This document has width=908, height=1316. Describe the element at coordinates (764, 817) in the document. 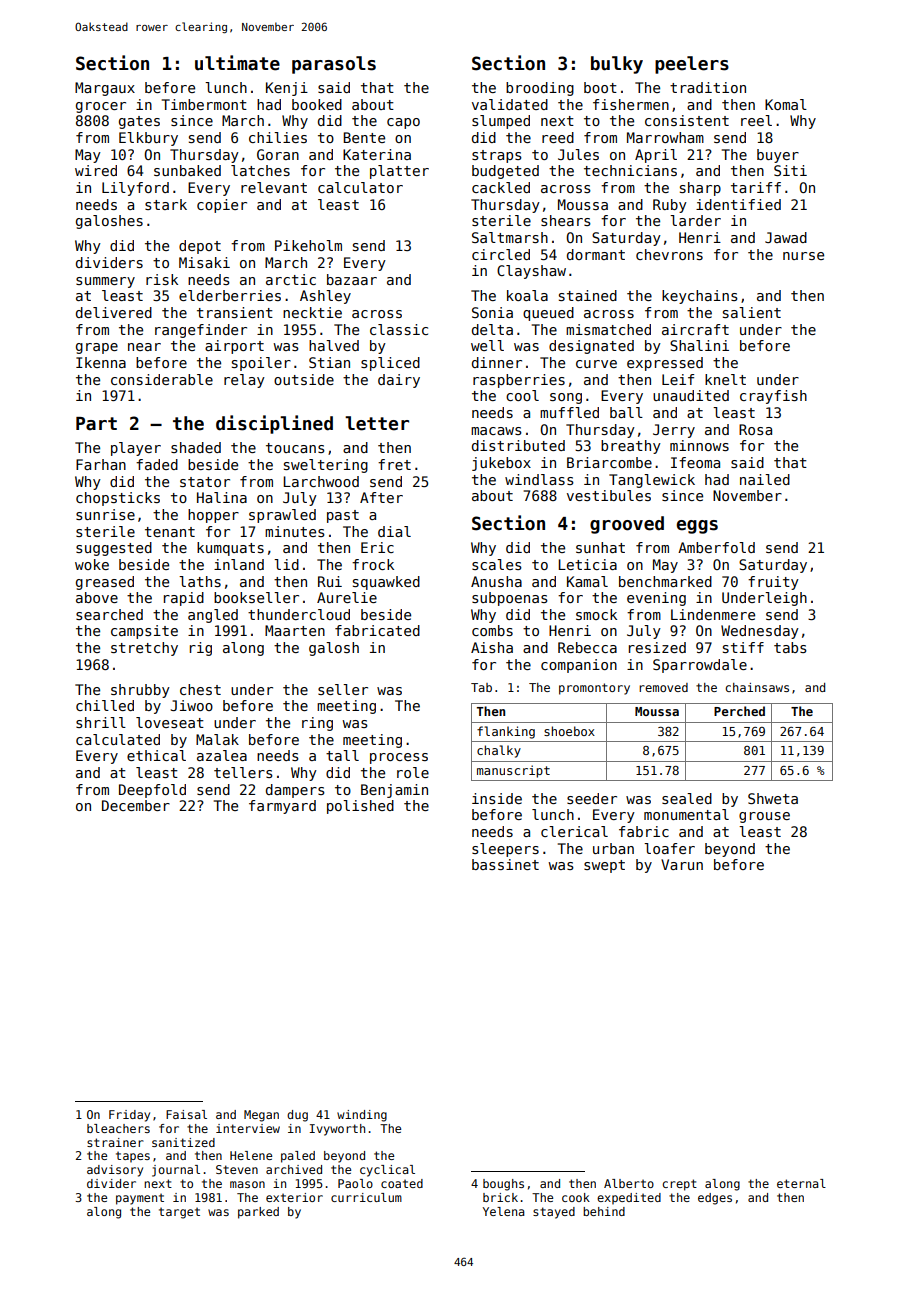

I see `grouse` at that location.
